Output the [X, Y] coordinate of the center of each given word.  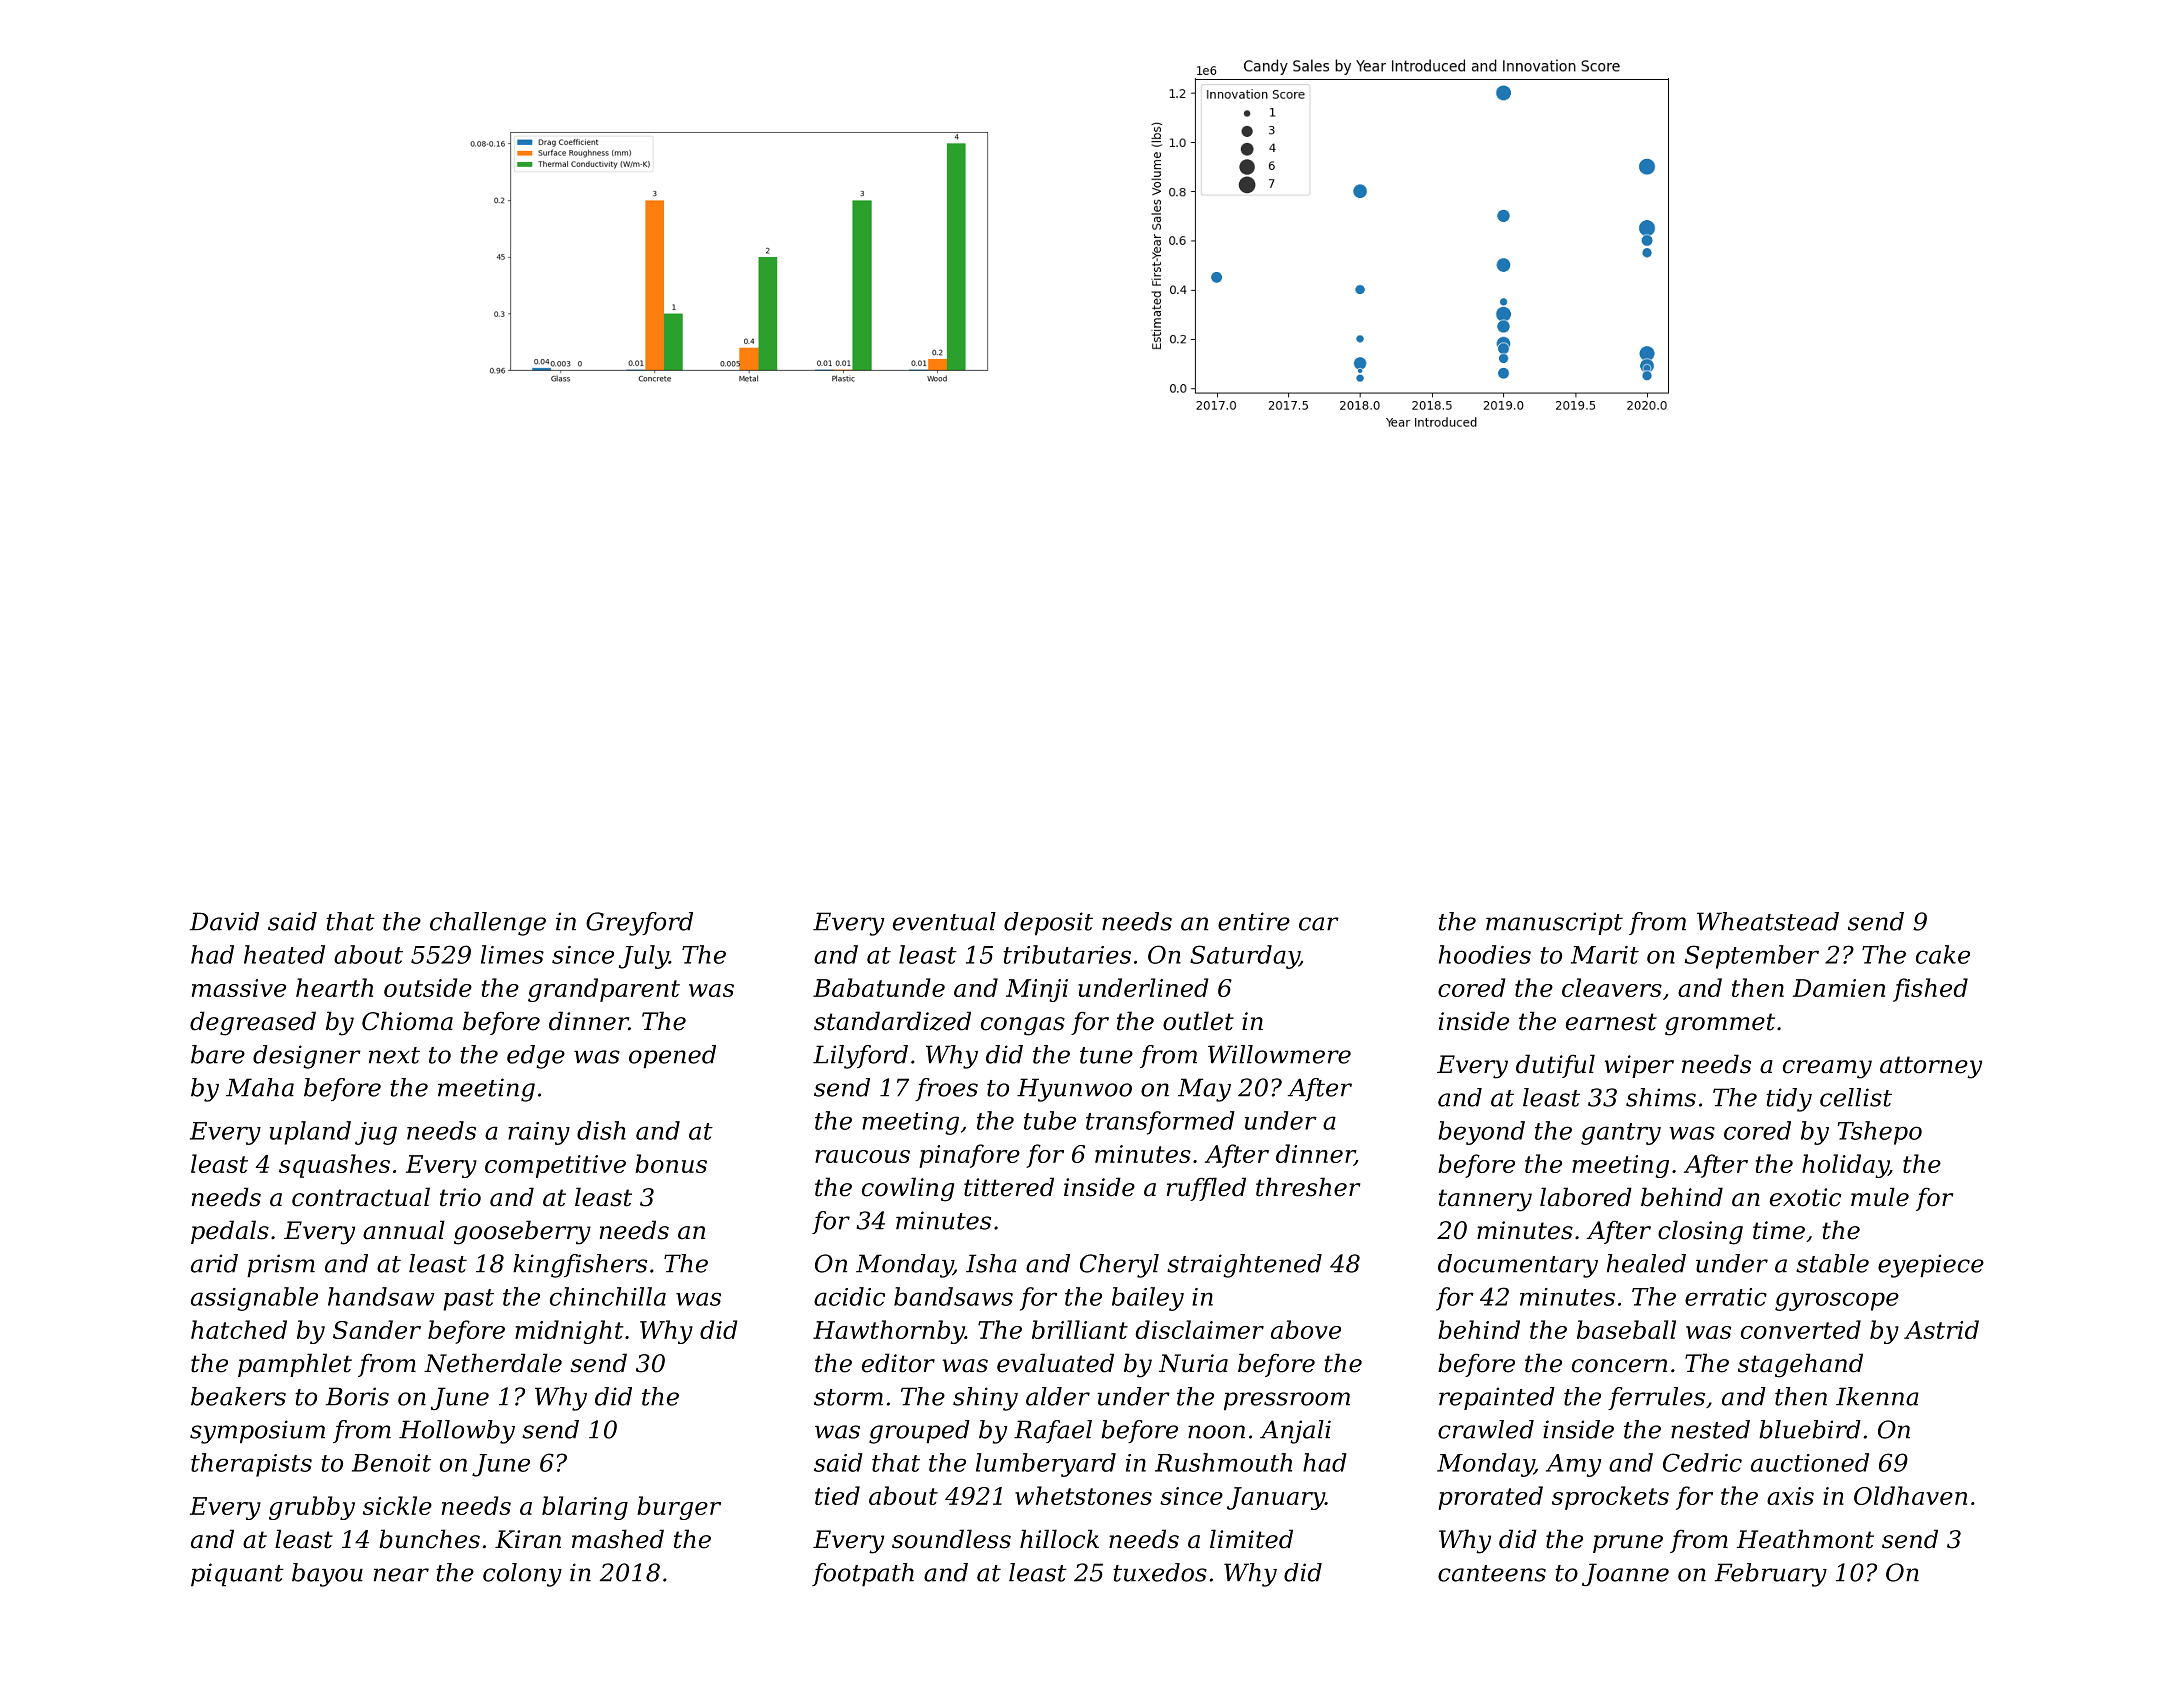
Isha [991, 1263]
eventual [944, 921]
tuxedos [1160, 1572]
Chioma [407, 1021]
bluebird [1810, 1429]
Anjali [1295, 1432]
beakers [238, 1396]
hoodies [1485, 954]
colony [522, 1575]
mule [1880, 1197]
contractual [361, 1197]
